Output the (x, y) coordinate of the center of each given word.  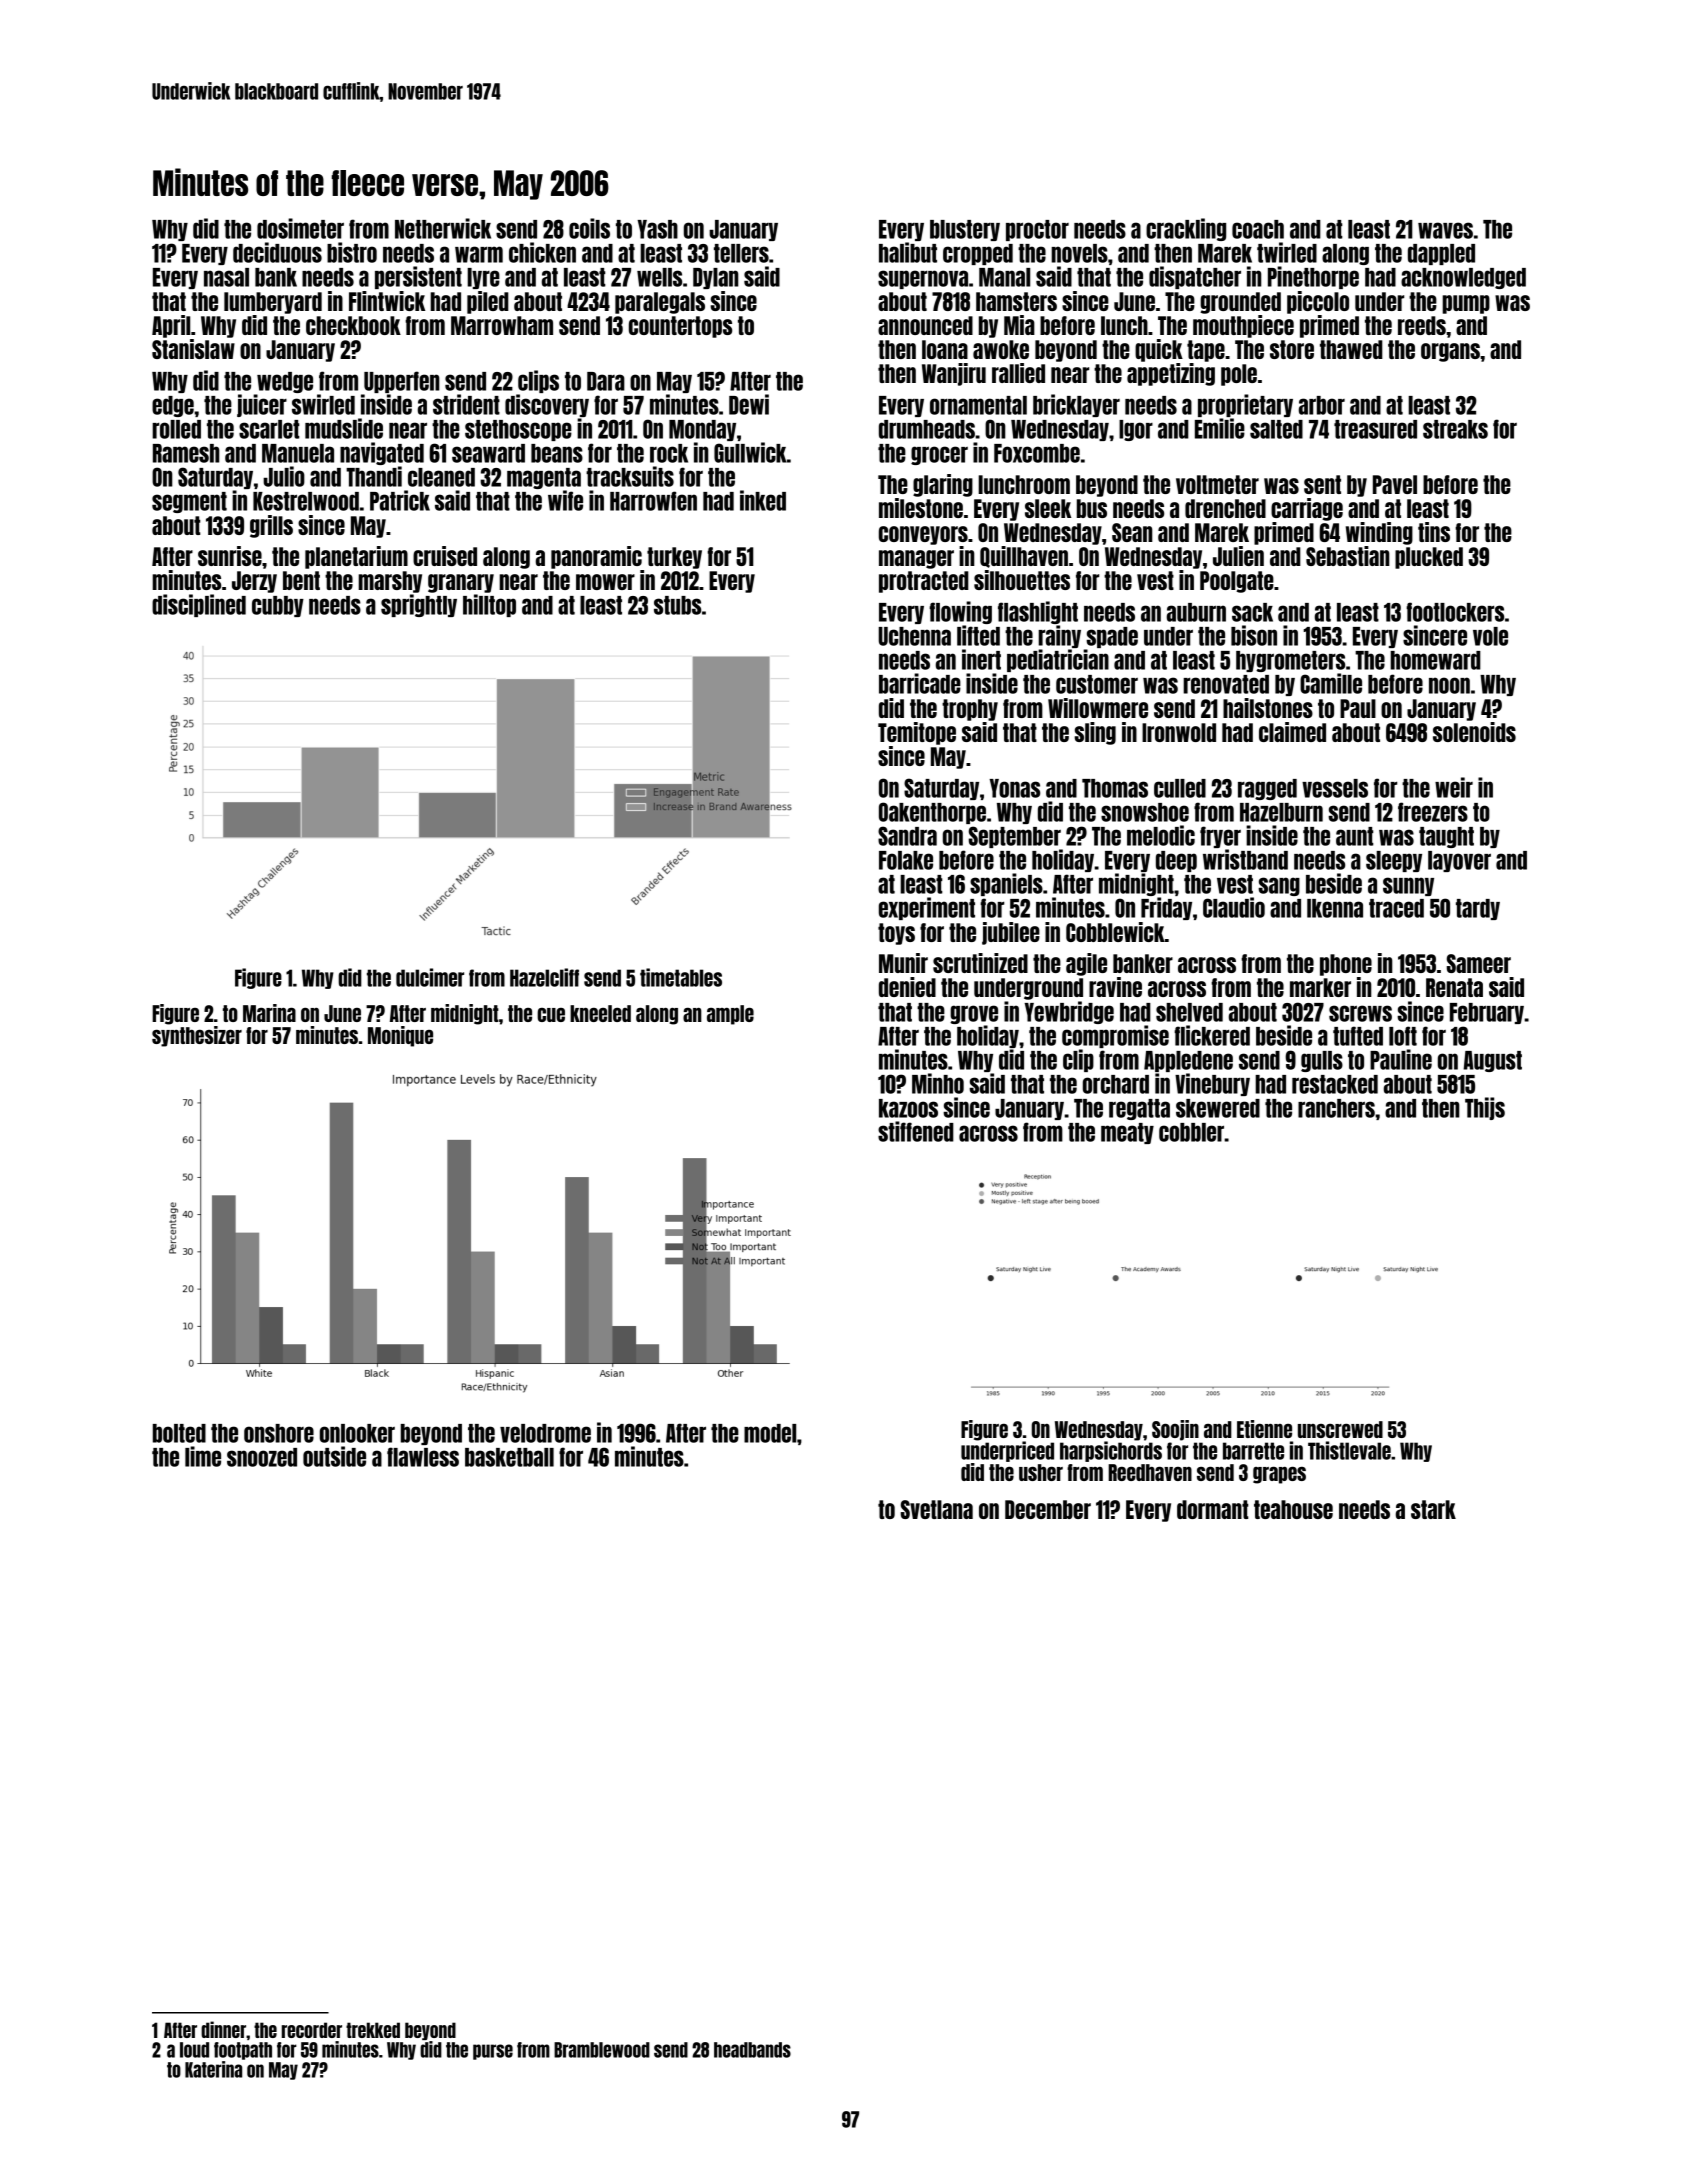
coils (589, 228)
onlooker (357, 1433)
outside (334, 1456)
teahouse (1293, 1509)
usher (1041, 1472)
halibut (908, 252)
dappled (1441, 254)
